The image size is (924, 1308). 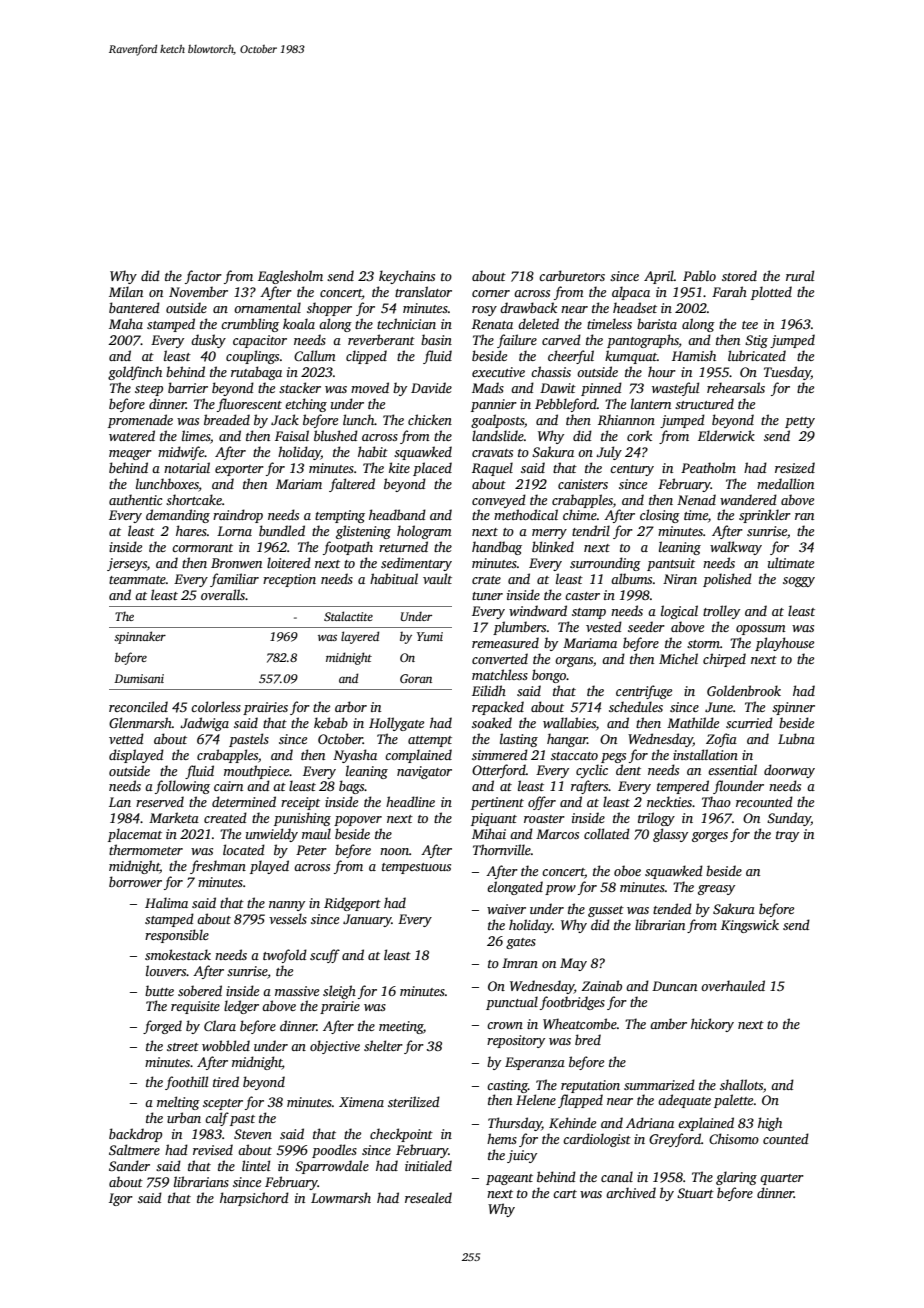 I want to click on windward, so click(x=538, y=610).
